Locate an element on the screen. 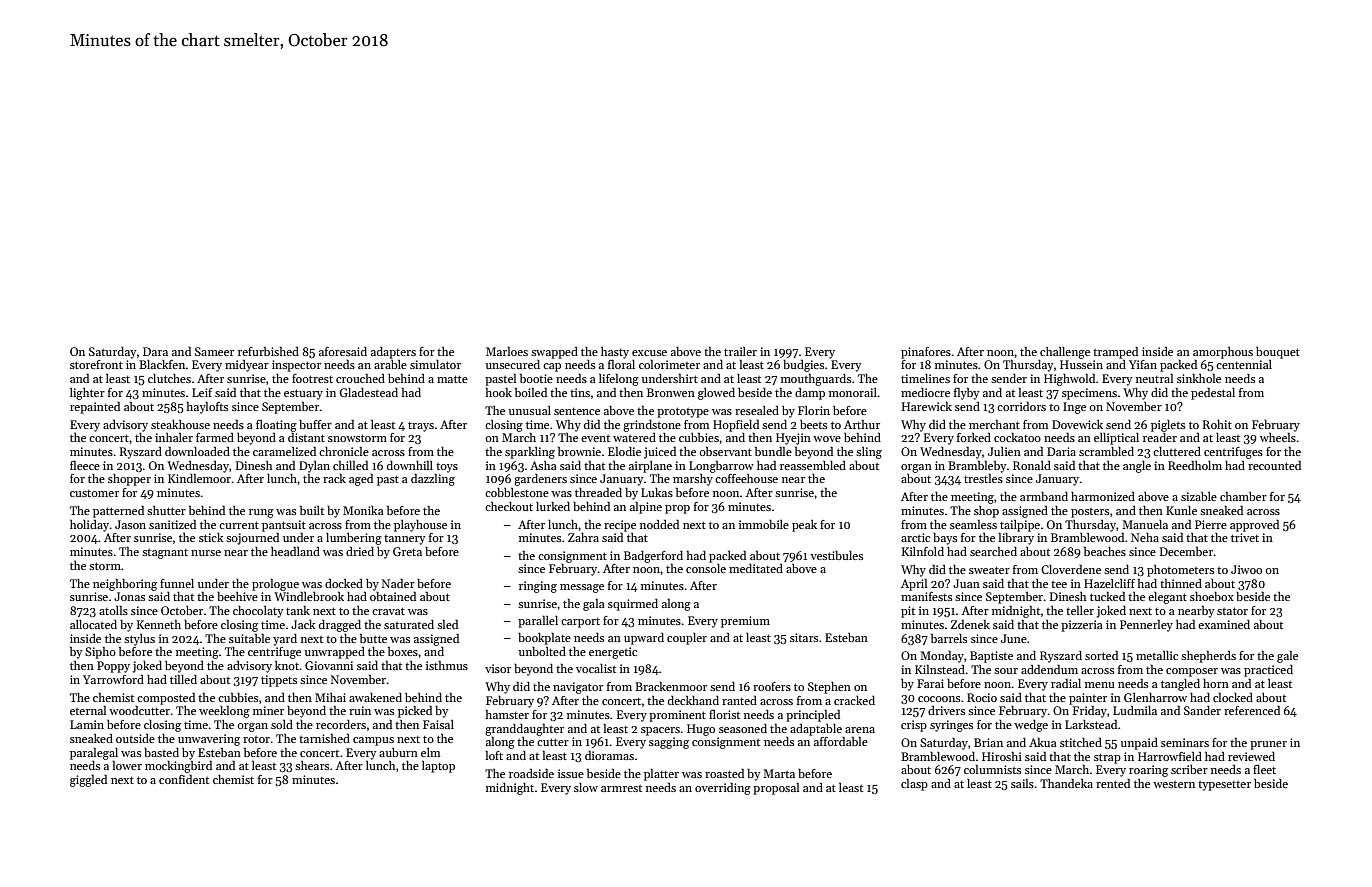  coffeehouse is located at coordinates (746, 478).
